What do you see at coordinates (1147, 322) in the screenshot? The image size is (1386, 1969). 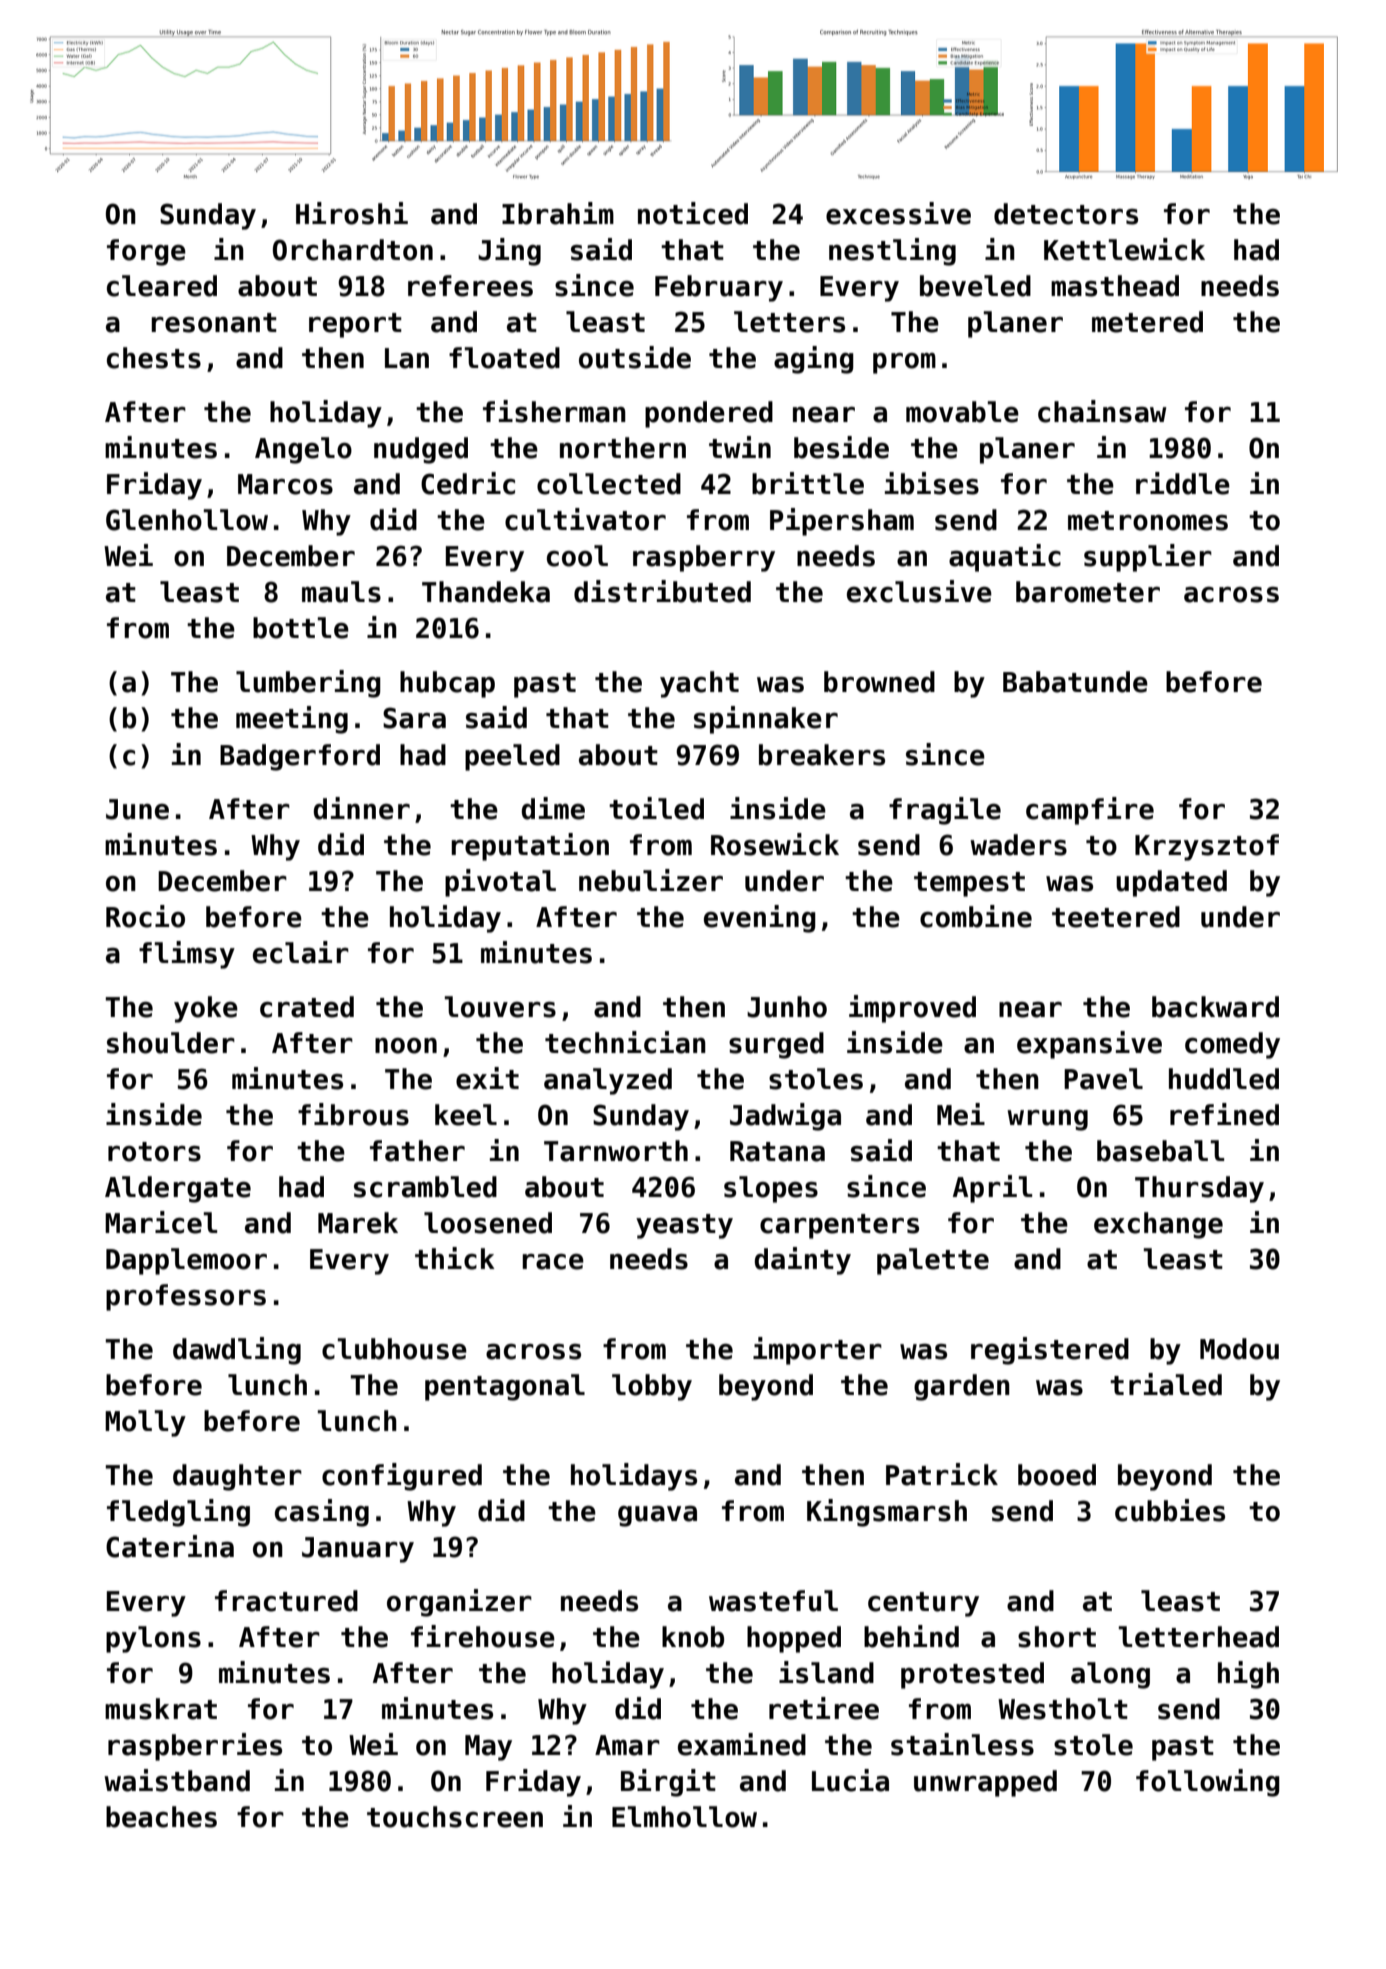 I see `metered` at bounding box center [1147, 322].
